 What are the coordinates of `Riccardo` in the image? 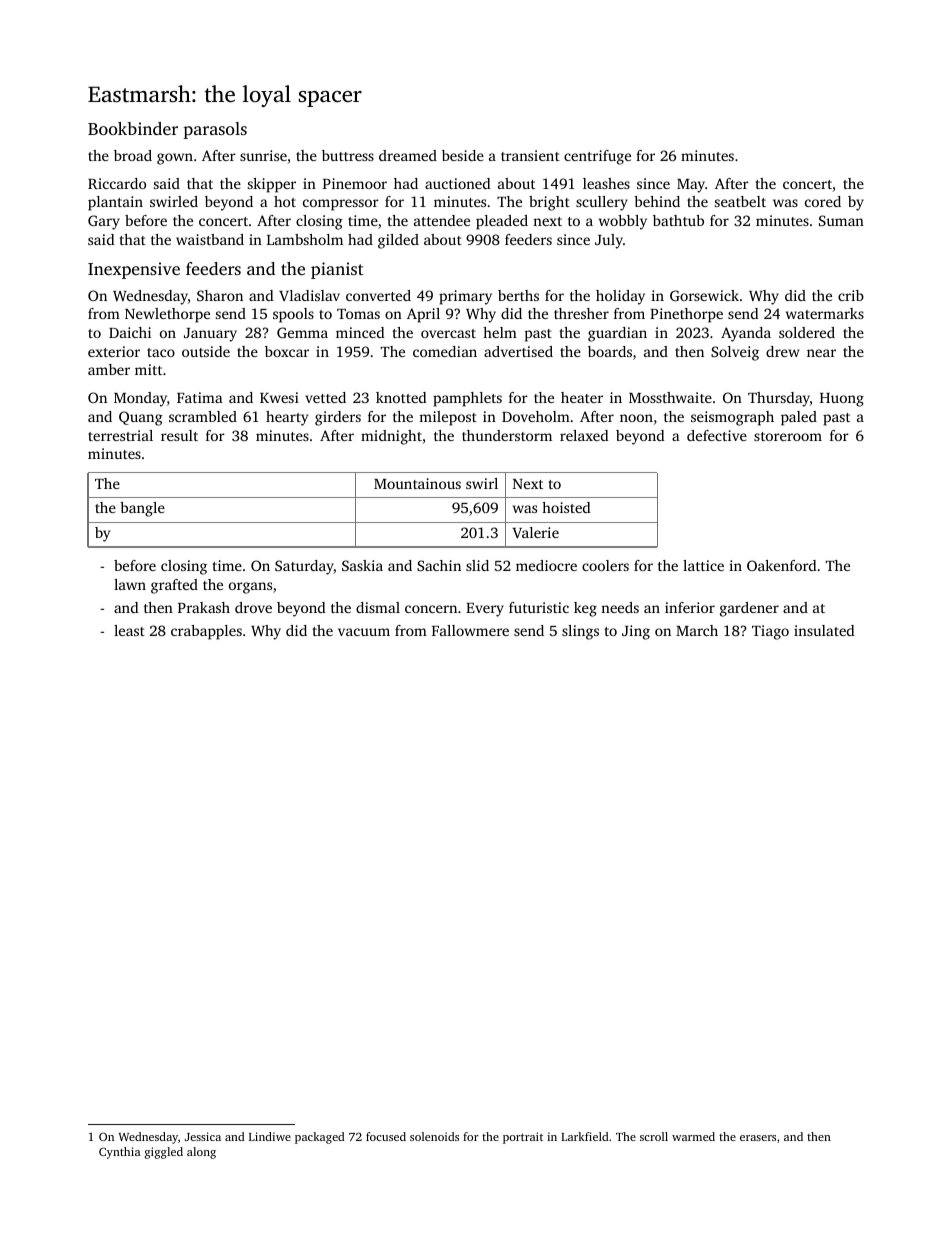 It's located at (117, 183).
